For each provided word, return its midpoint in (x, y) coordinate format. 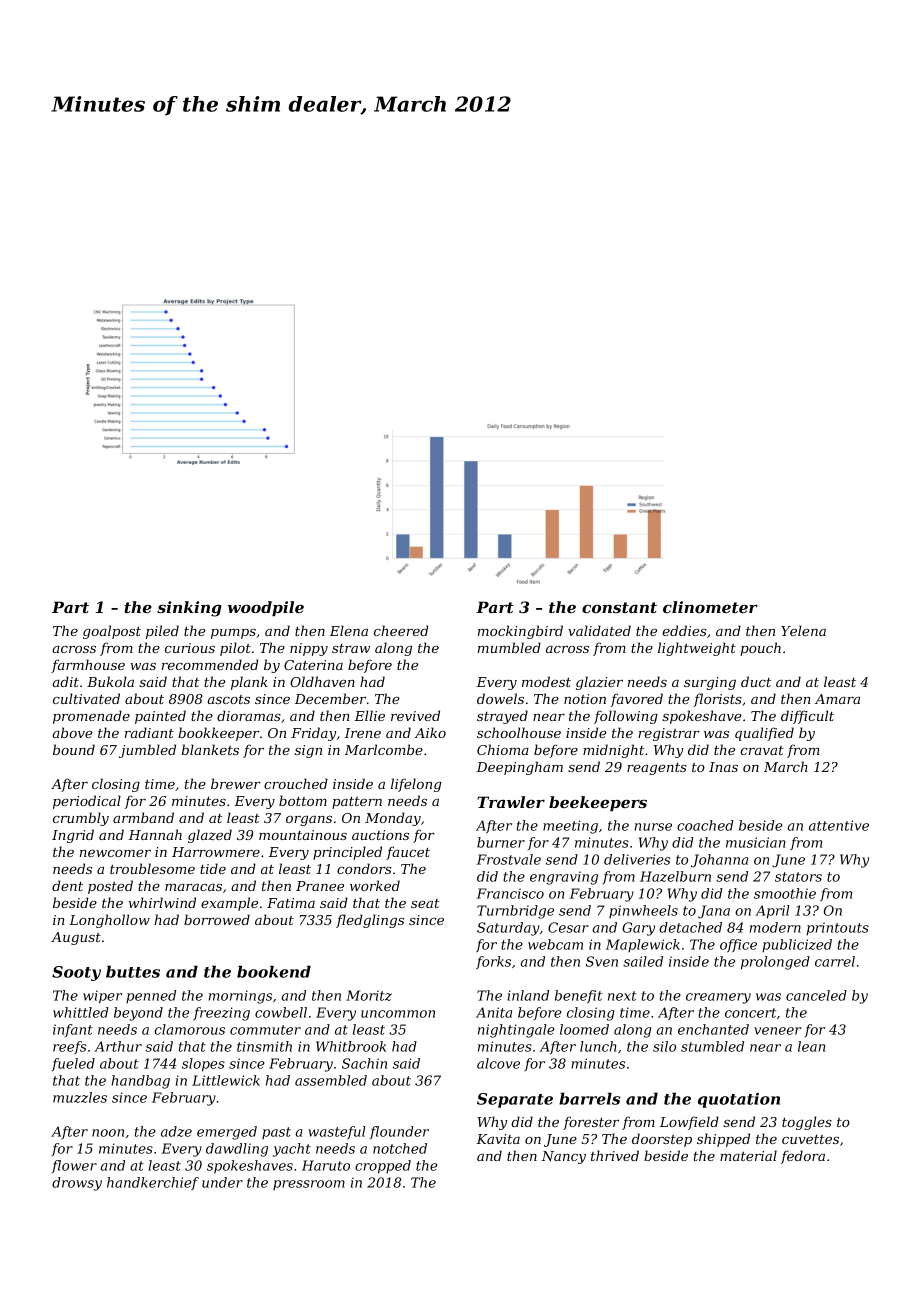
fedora (803, 1157)
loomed (584, 1029)
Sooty (76, 973)
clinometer (710, 607)
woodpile (266, 608)
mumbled (509, 647)
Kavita (498, 1139)
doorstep (662, 1140)
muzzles (80, 1097)
